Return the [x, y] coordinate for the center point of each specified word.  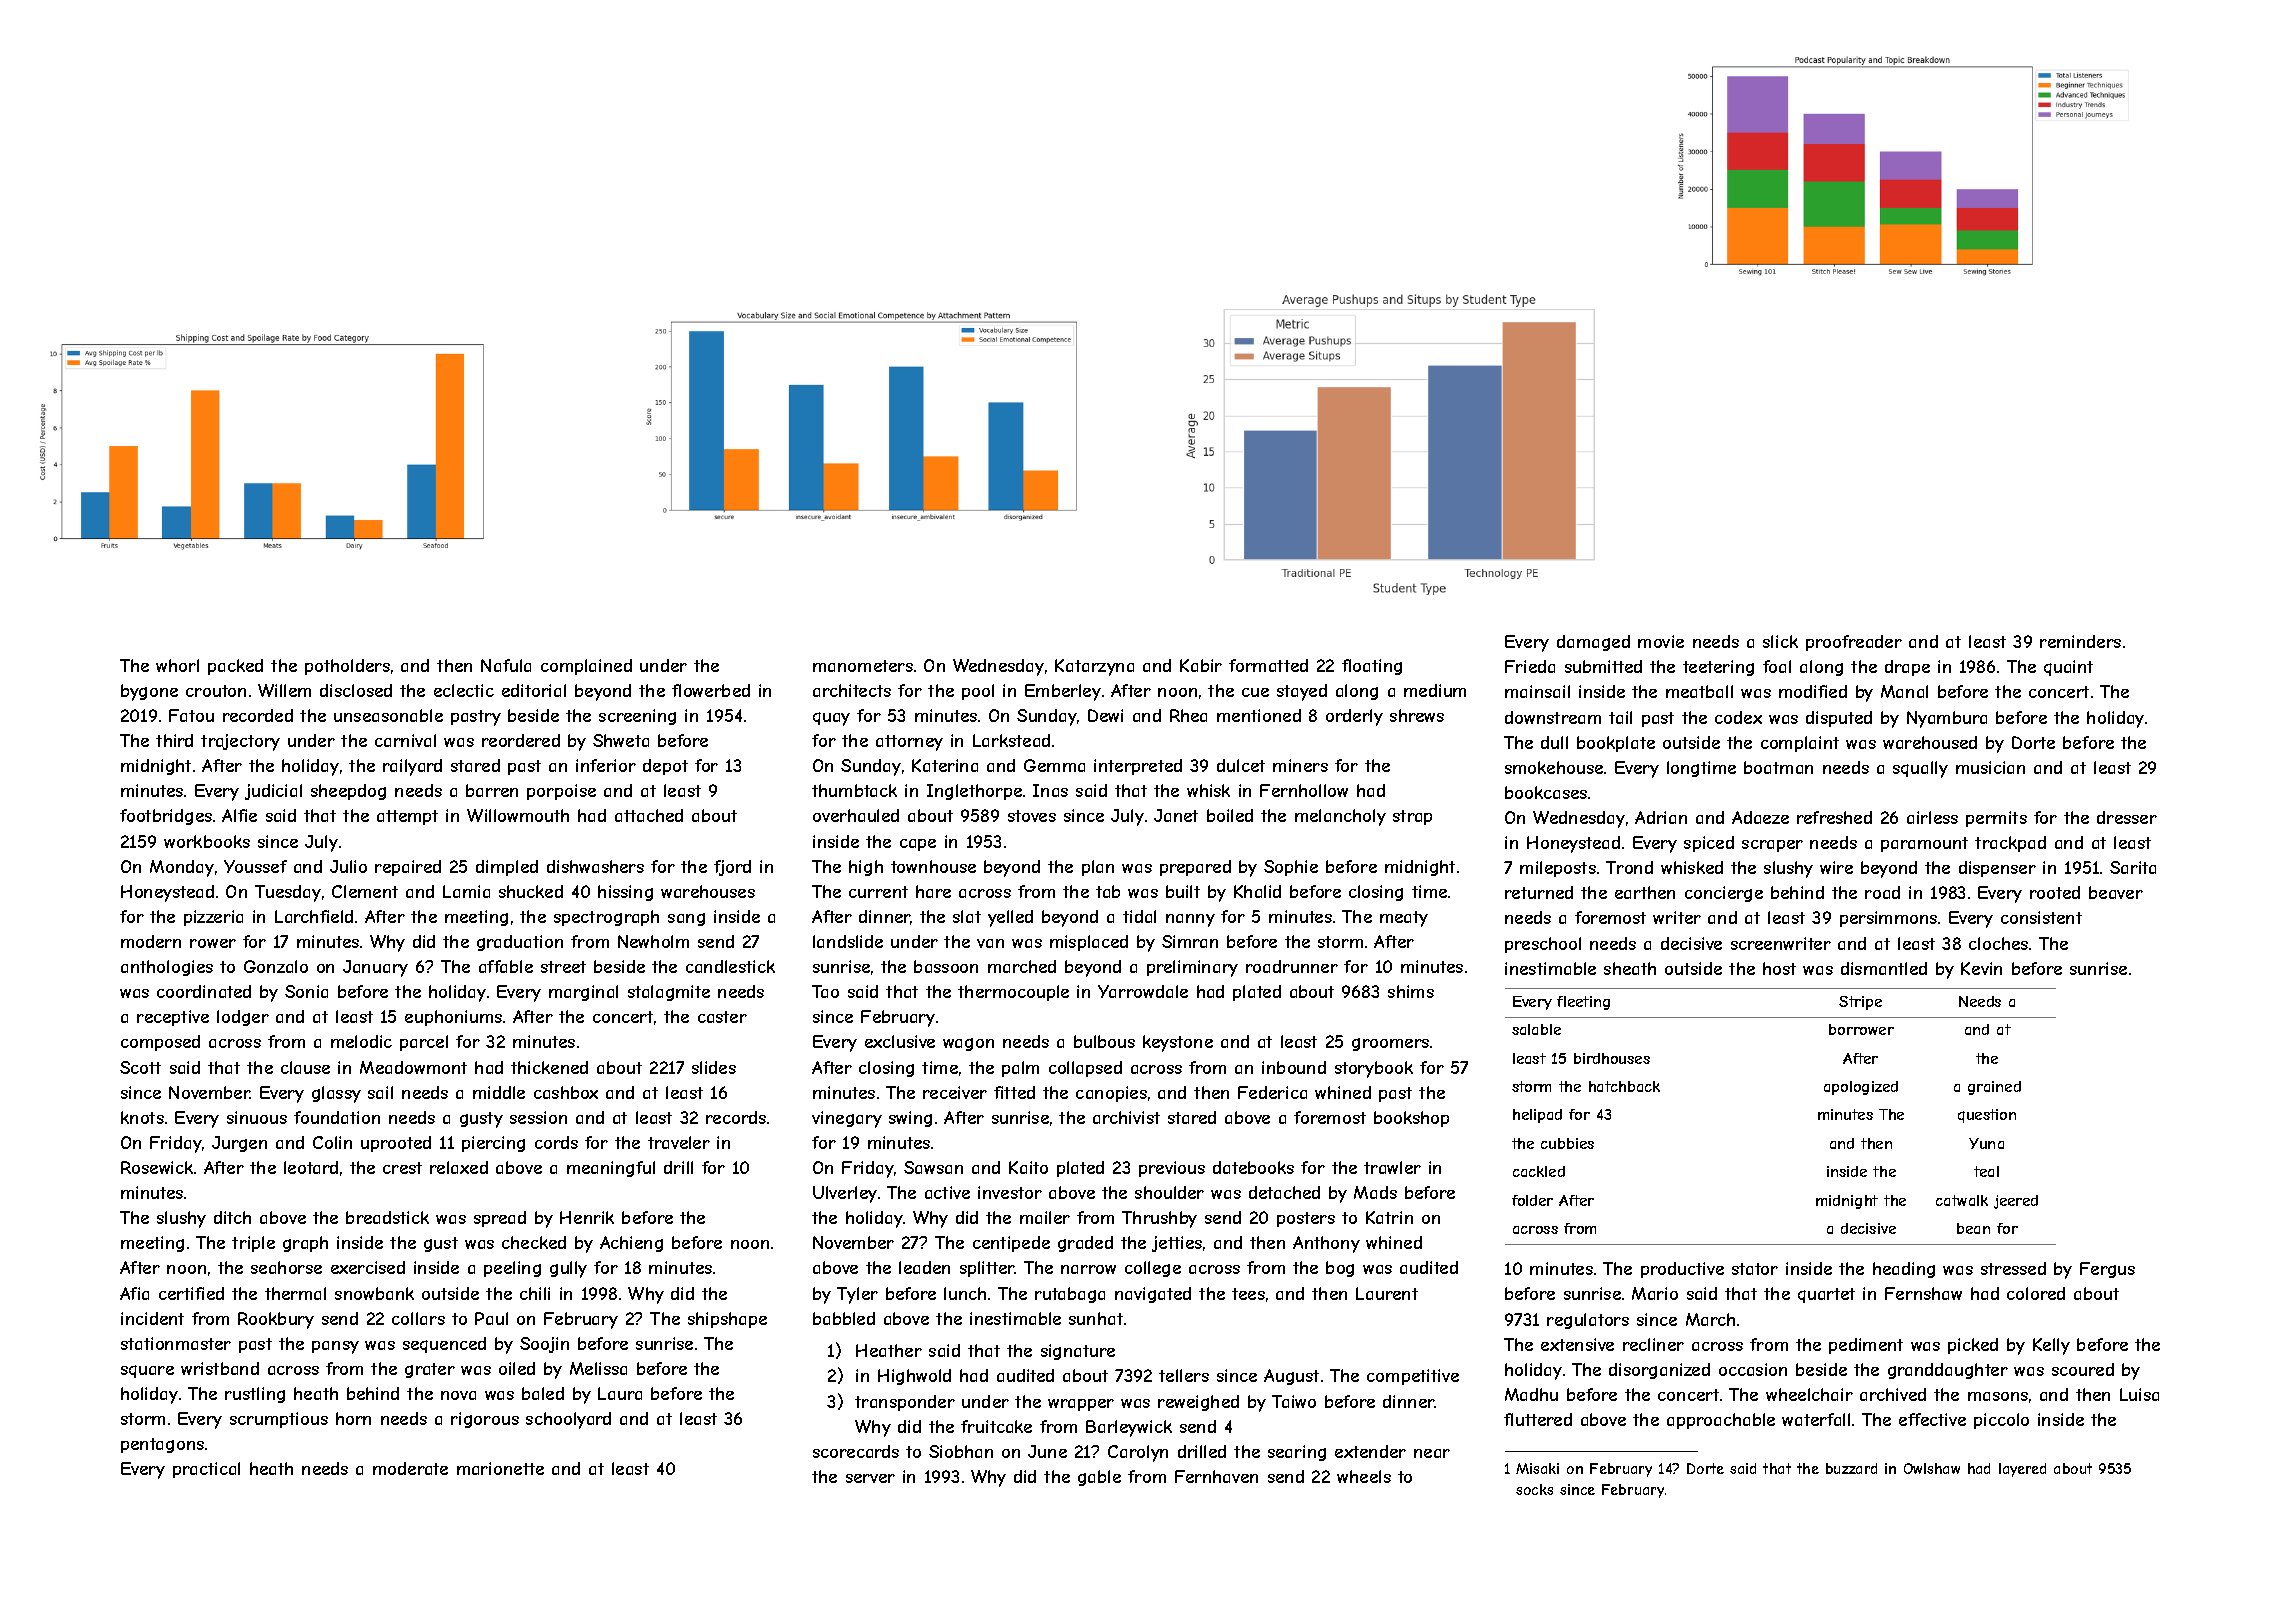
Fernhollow [1304, 790]
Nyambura [1947, 719]
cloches [1998, 943]
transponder [905, 1403]
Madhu [1531, 1394]
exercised [368, 1267]
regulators [1588, 1321]
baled [543, 1393]
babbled [844, 1318]
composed [160, 1043]
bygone [149, 692]
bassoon [946, 966]
